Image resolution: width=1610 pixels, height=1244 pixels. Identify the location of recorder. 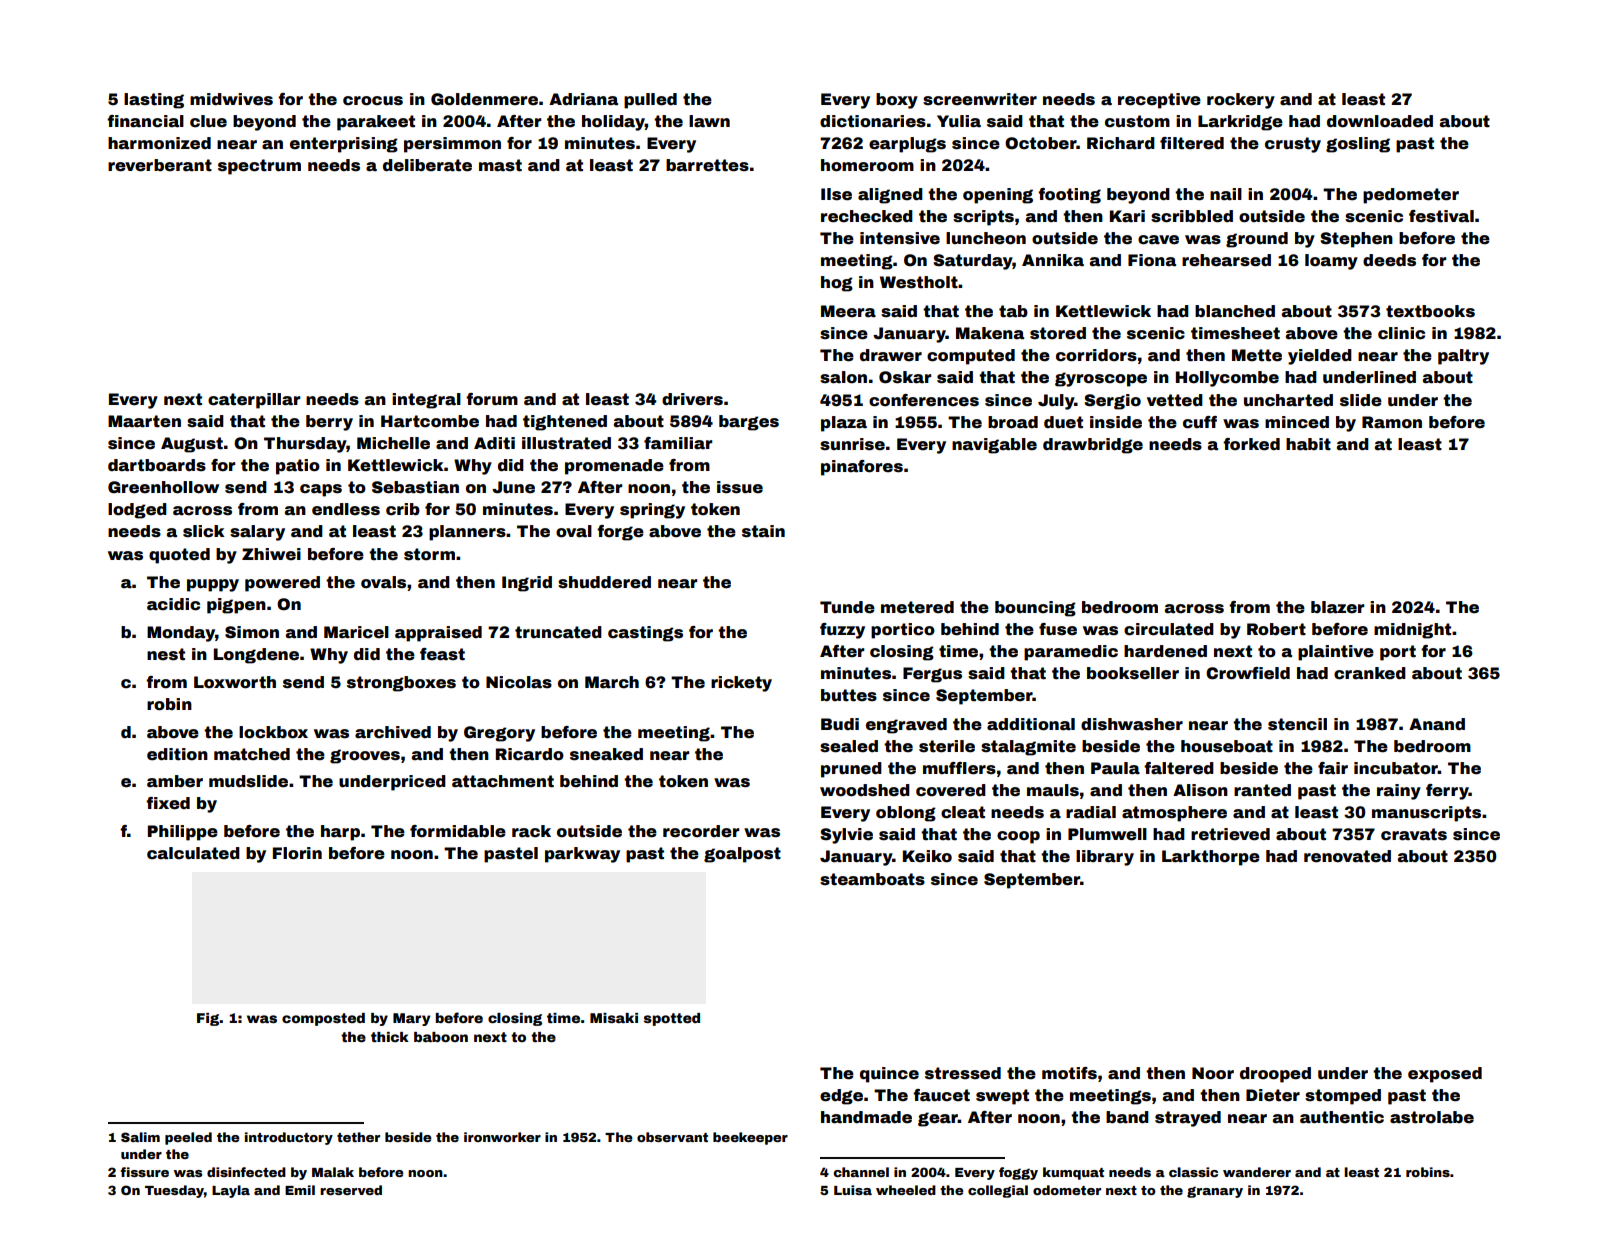
(701, 831).
